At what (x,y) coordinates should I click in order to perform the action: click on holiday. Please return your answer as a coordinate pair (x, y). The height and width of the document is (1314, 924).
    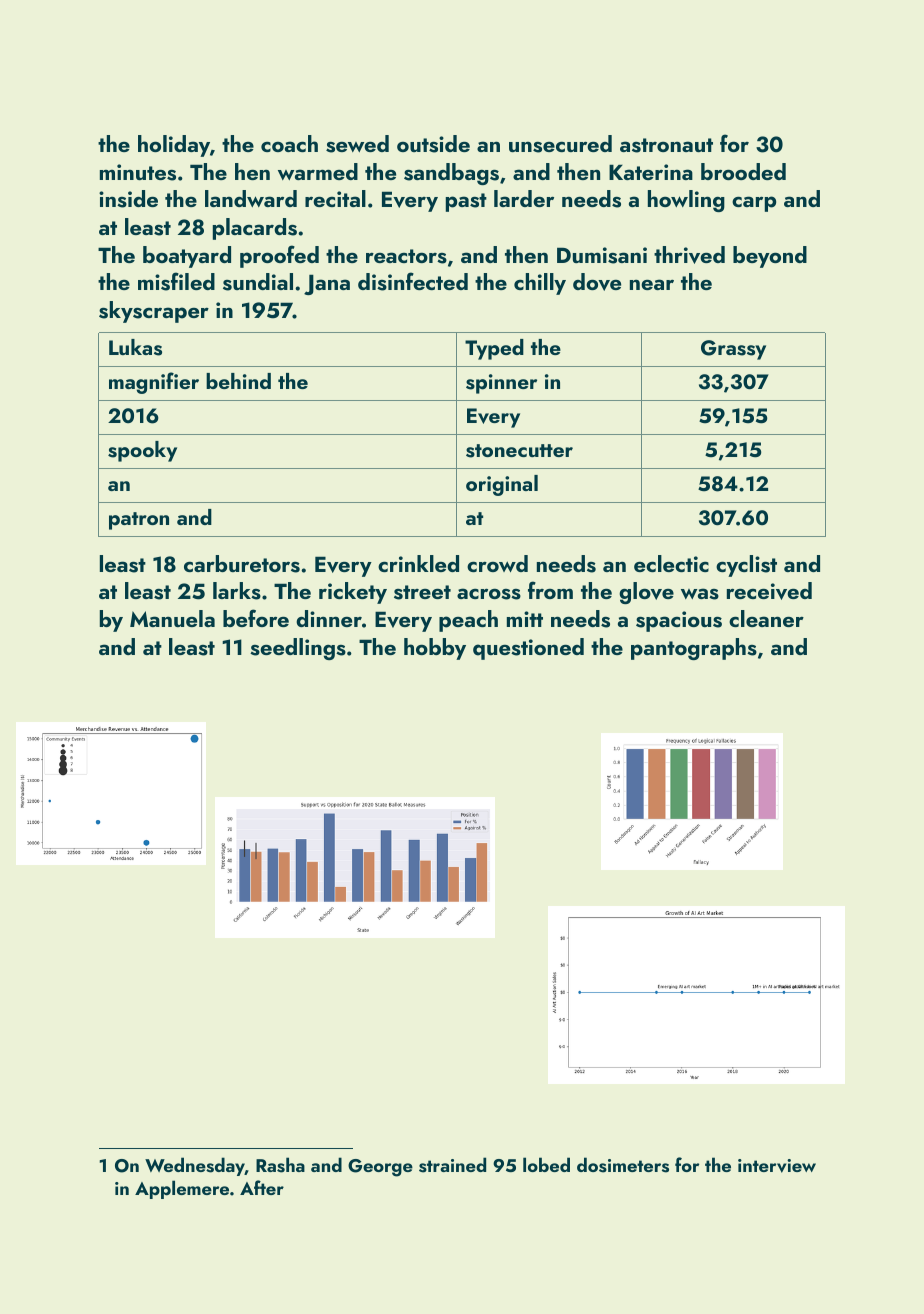
    Looking at the image, I should click on (174, 146).
